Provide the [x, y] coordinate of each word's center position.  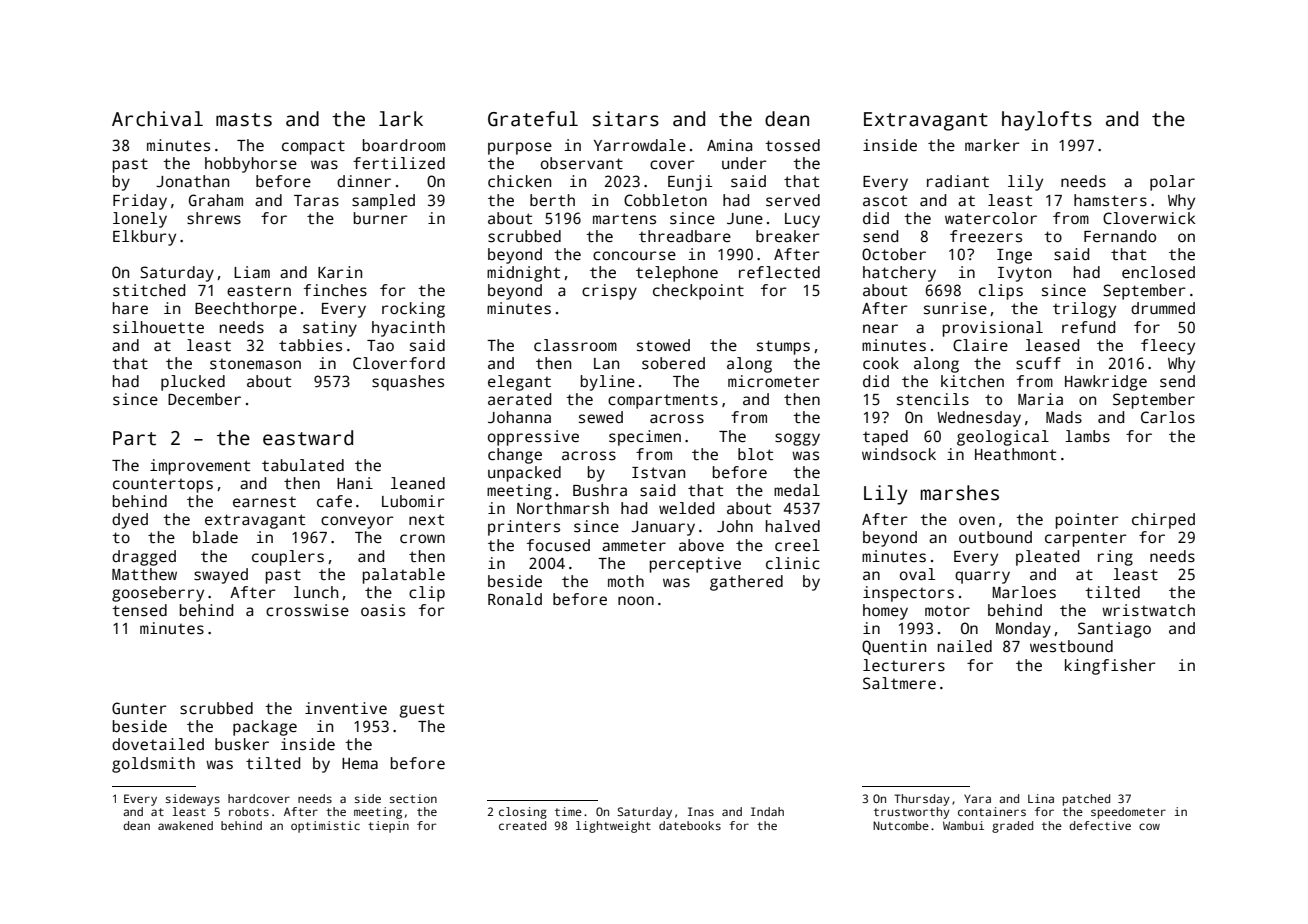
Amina [729, 145]
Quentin [894, 647]
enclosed [1158, 272]
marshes [960, 493]
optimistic [325, 827]
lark [401, 119]
